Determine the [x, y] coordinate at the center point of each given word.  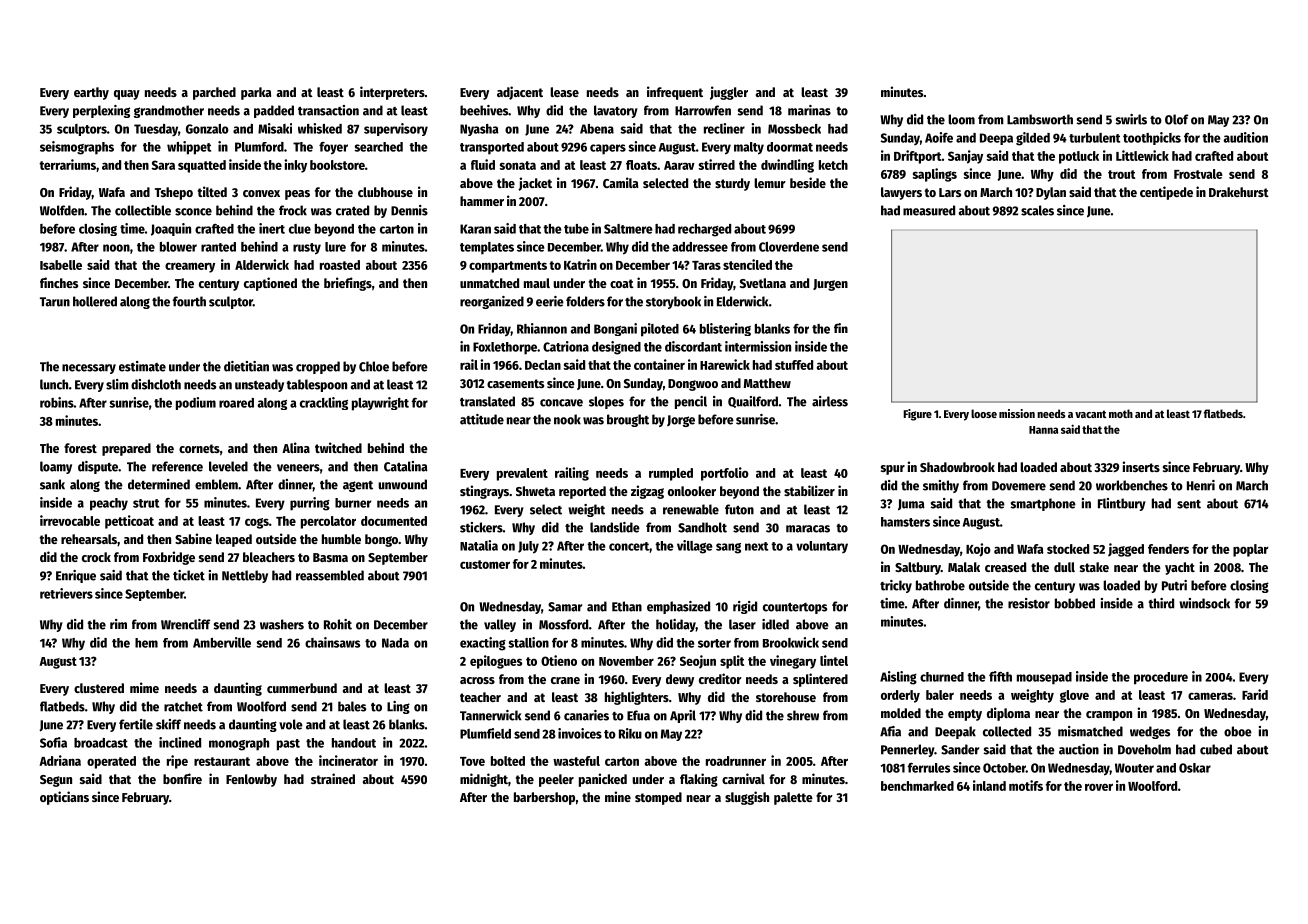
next [756, 546]
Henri [1201, 485]
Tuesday [156, 130]
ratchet [183, 706]
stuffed [794, 365]
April [683, 716]
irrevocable [70, 520]
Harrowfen [703, 110]
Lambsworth [1040, 119]
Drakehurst [1239, 192]
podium [196, 403]
